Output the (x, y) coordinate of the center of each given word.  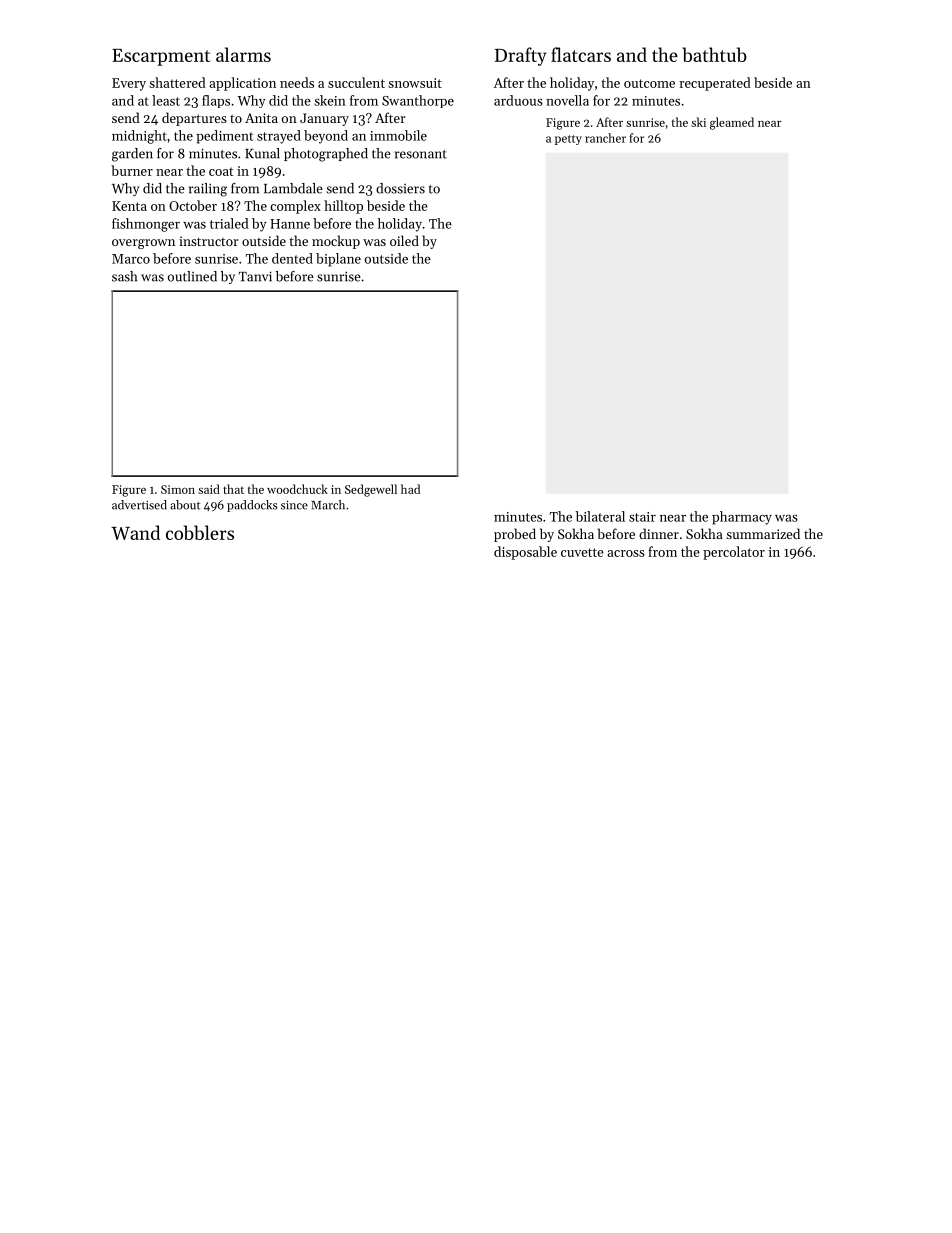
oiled (404, 240)
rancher (605, 138)
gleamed (732, 123)
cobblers (200, 532)
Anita (261, 118)
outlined (192, 276)
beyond (326, 137)
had (410, 489)
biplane (338, 260)
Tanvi (255, 276)
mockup (336, 242)
